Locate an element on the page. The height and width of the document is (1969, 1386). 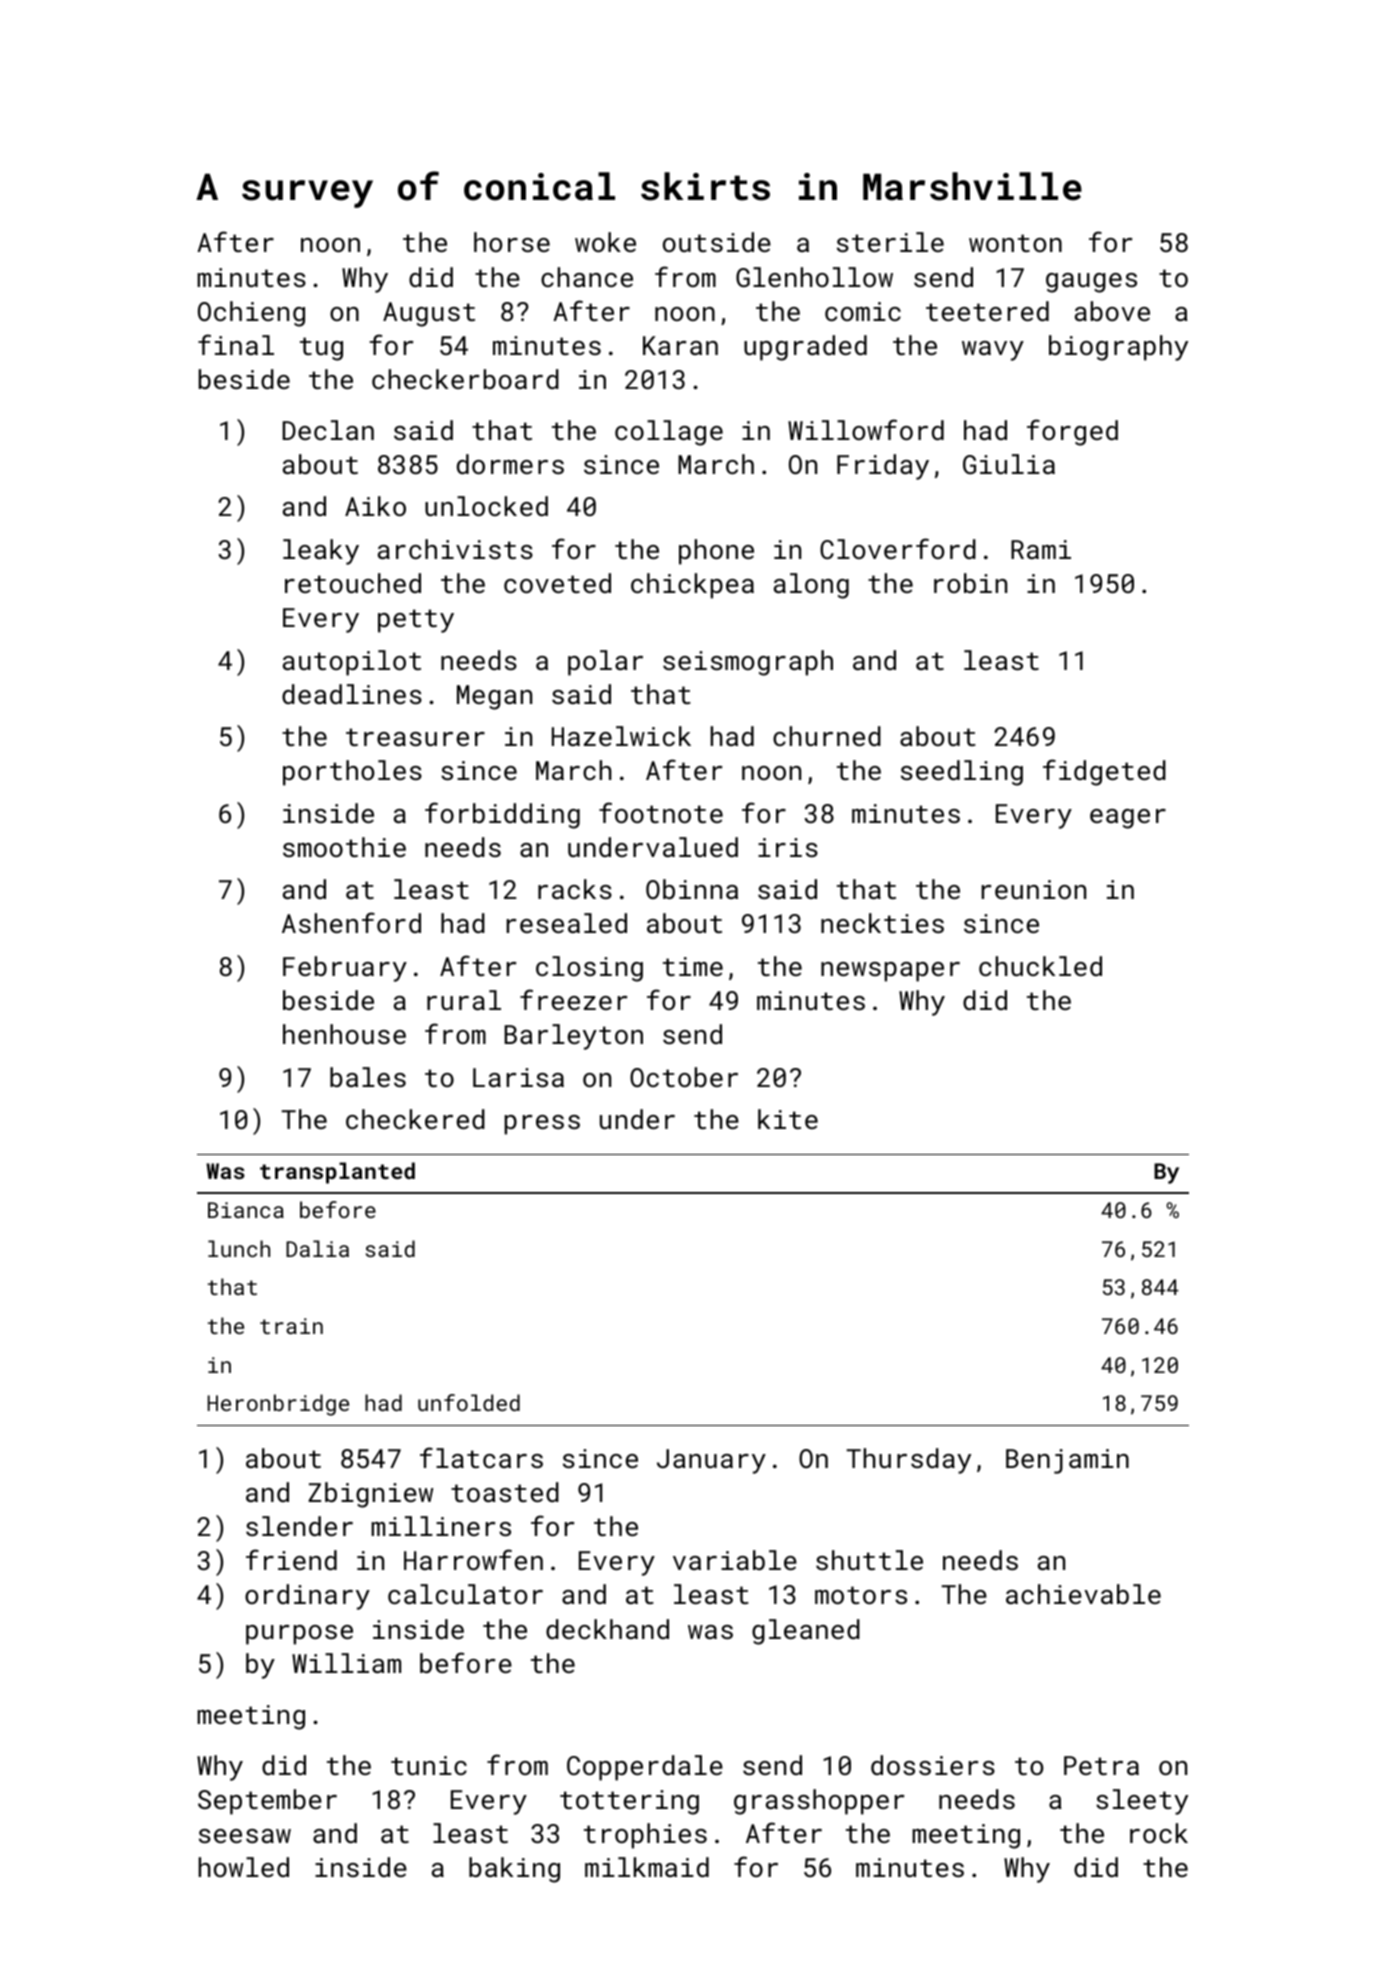
Benjamin is located at coordinates (1067, 1461).
